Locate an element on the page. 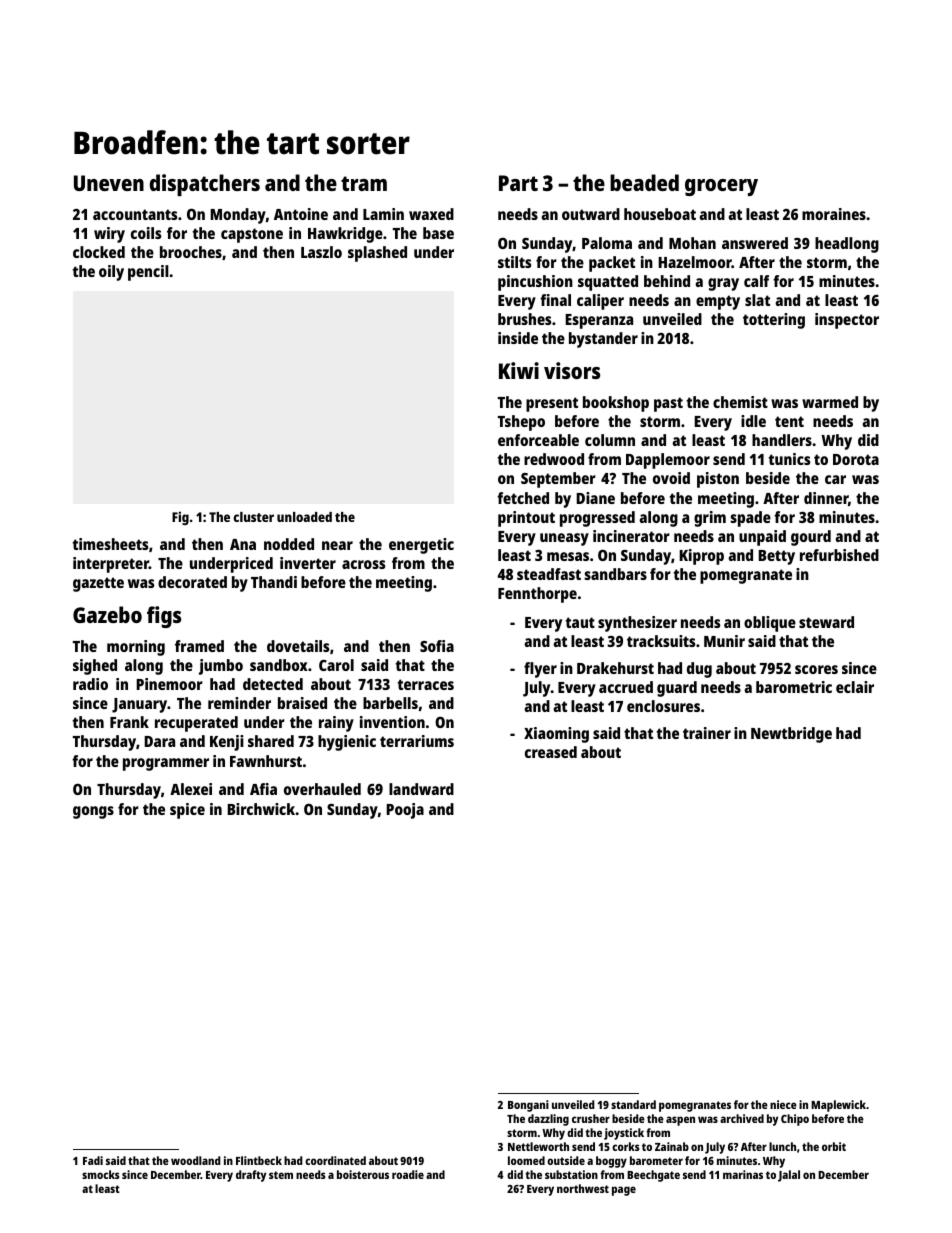 The width and height of the document is (952, 1233). niece is located at coordinates (783, 1104).
